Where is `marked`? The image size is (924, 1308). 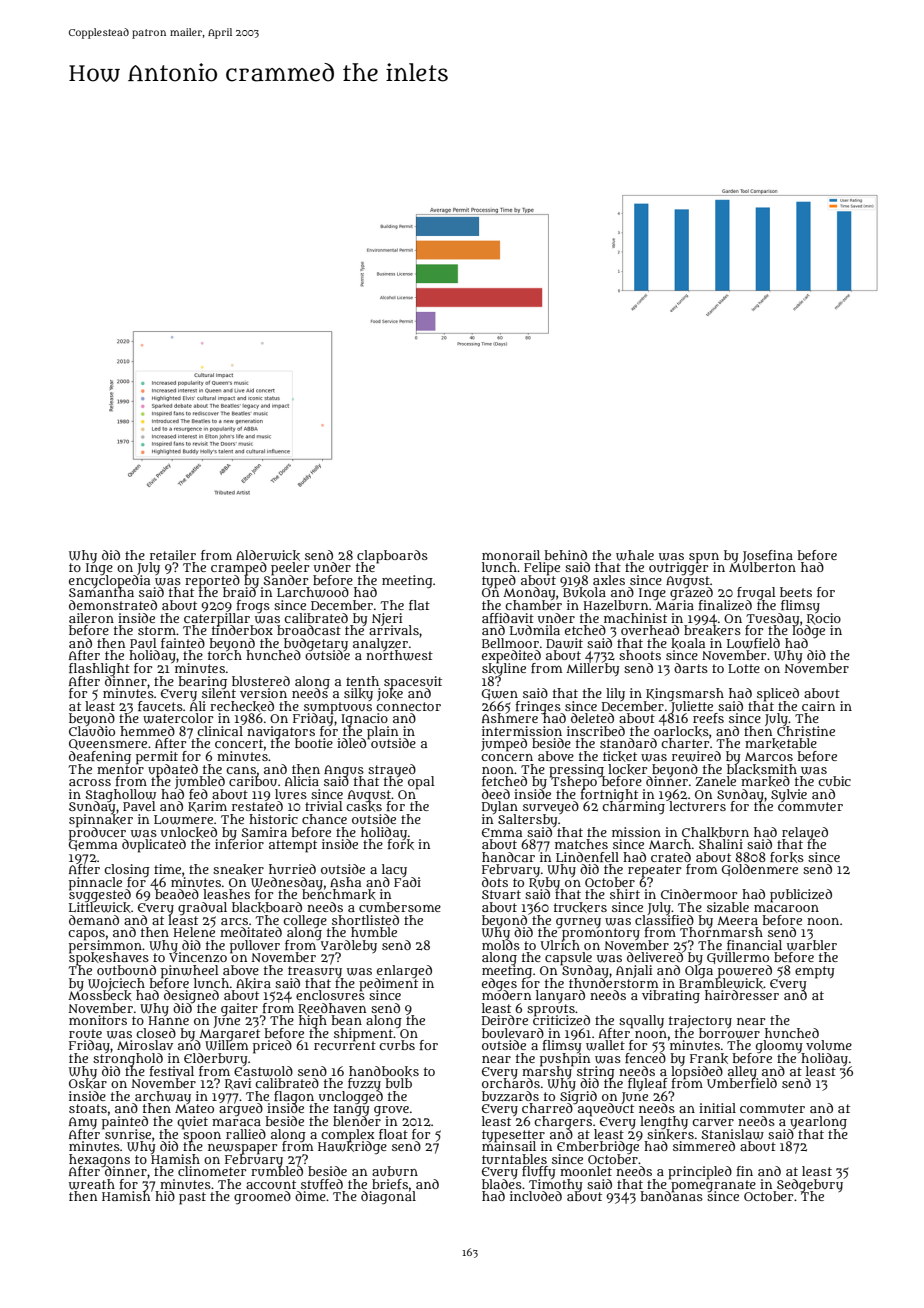 marked is located at coordinates (765, 781).
